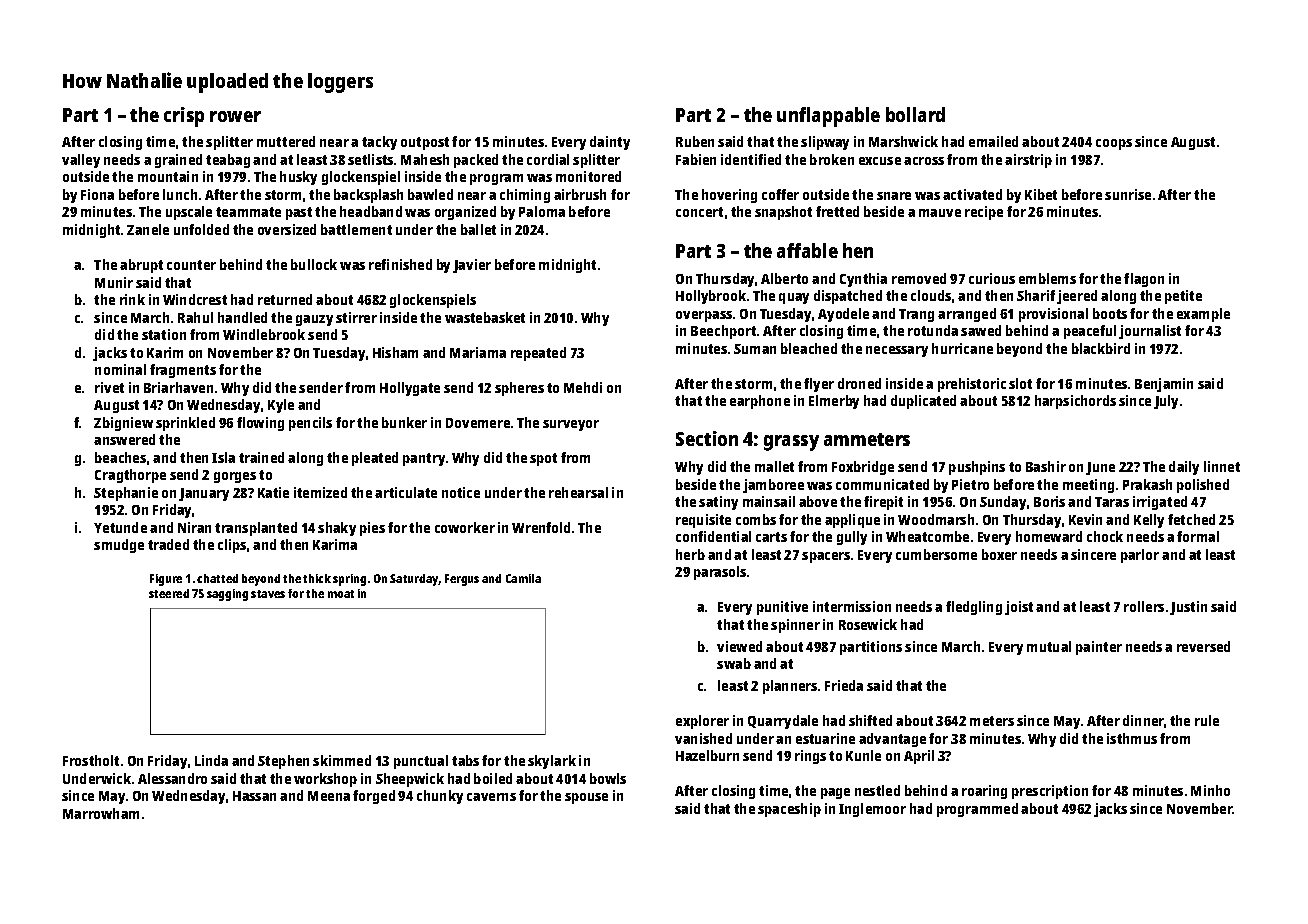  Describe the element at coordinates (723, 332) in the screenshot. I see `Beechport` at that location.
